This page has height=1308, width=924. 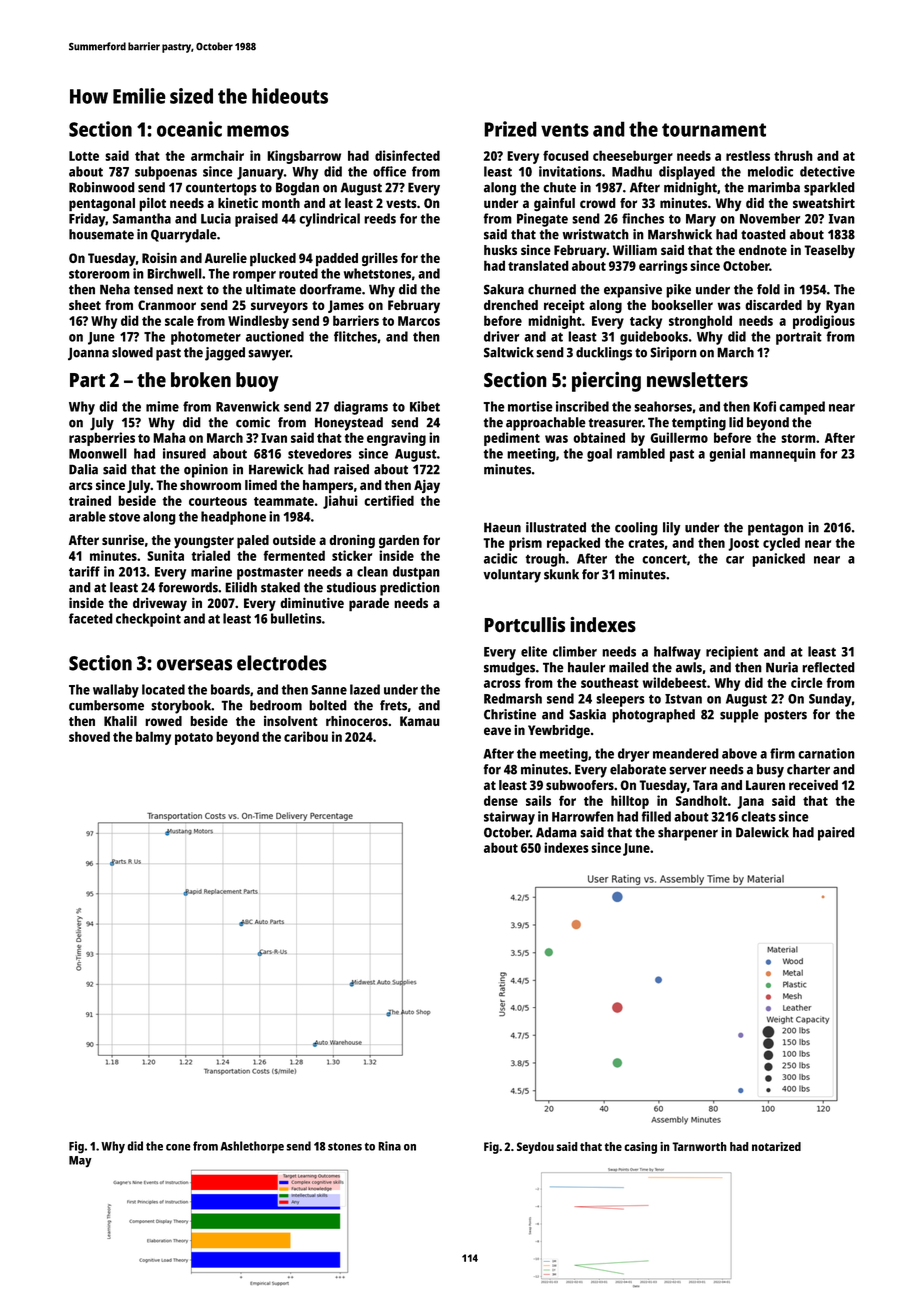 What do you see at coordinates (163, 721) in the page?
I see `rowed` at bounding box center [163, 721].
